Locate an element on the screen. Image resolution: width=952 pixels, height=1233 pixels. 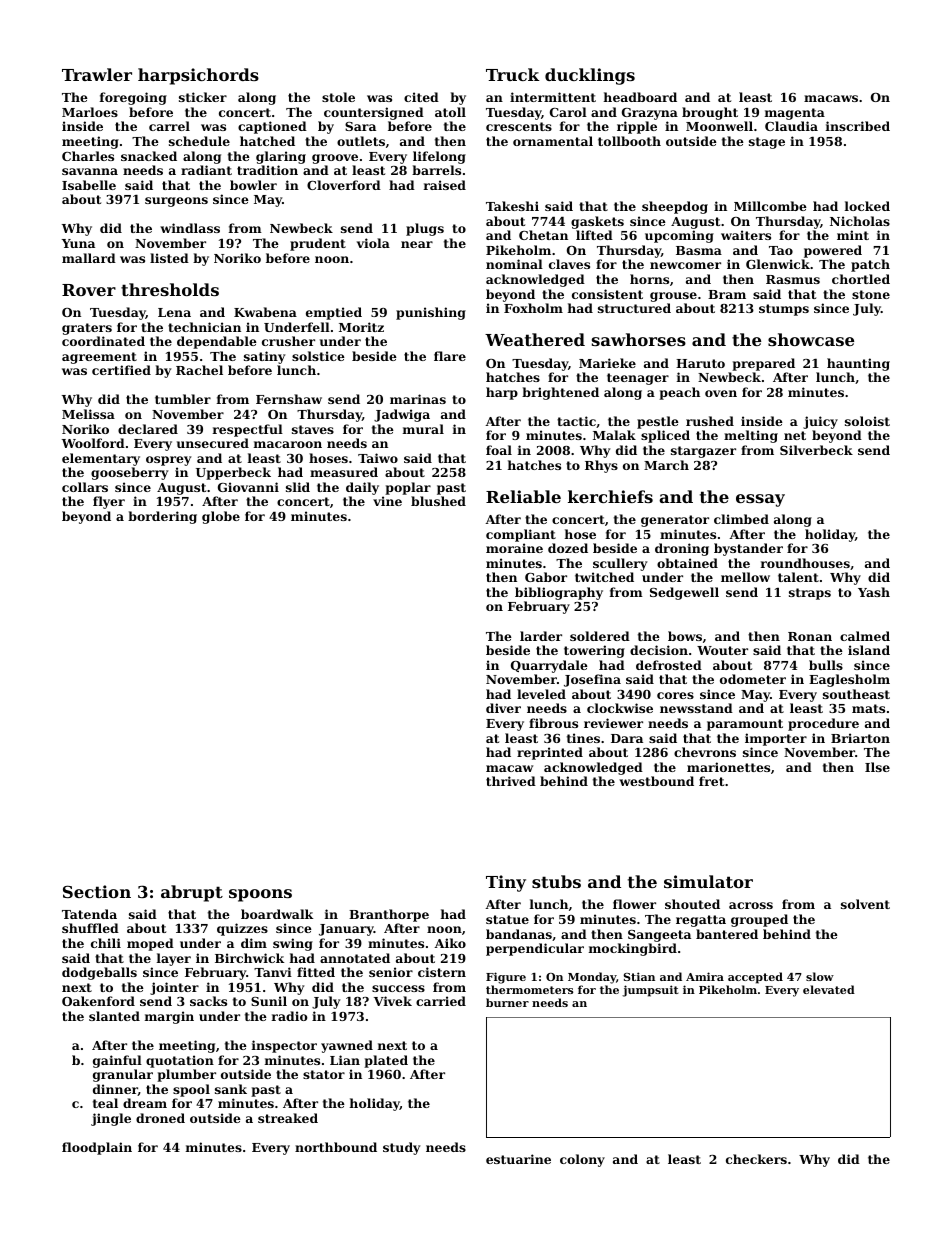
Section is located at coordinates (97, 891).
